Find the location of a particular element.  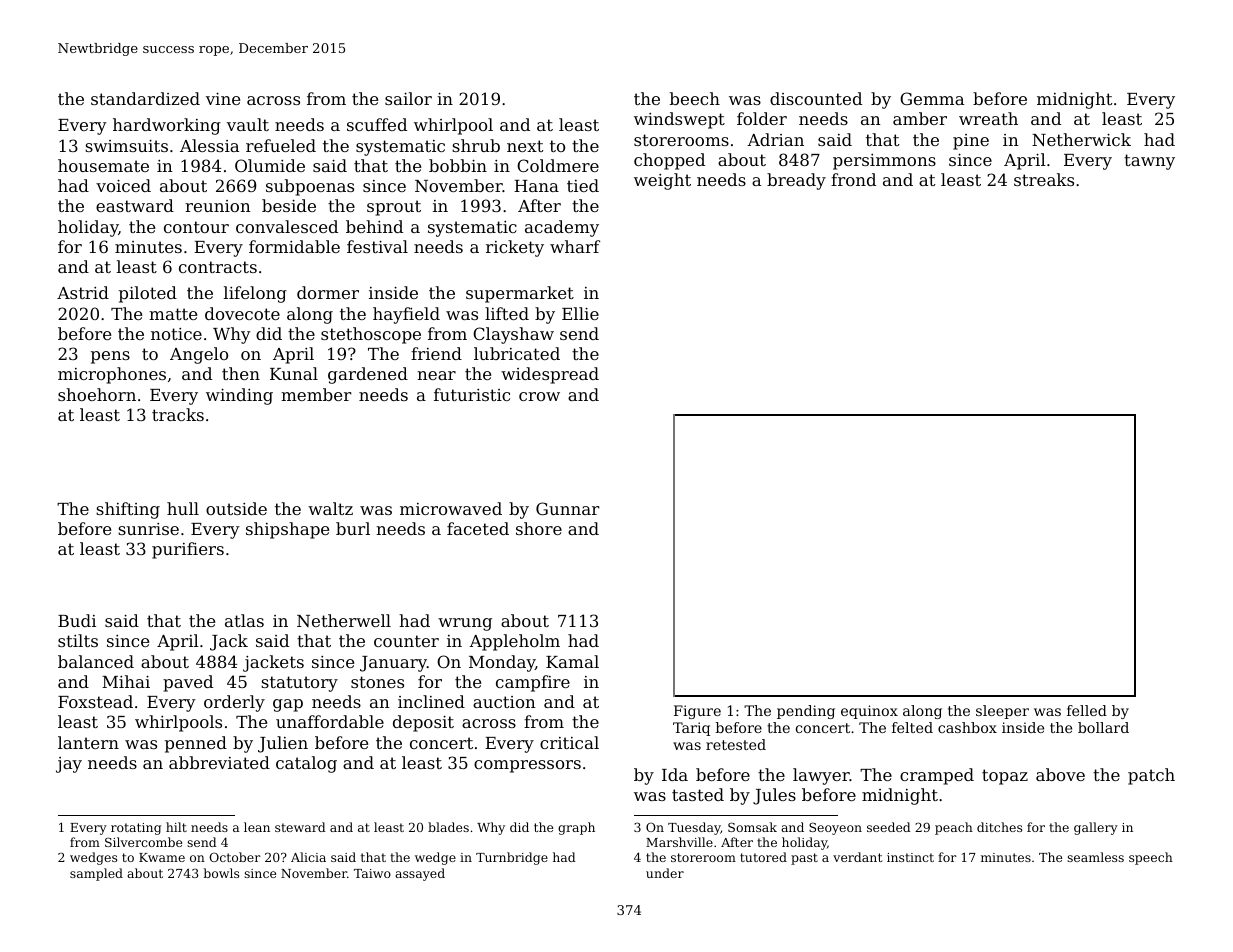

past is located at coordinates (804, 859).
